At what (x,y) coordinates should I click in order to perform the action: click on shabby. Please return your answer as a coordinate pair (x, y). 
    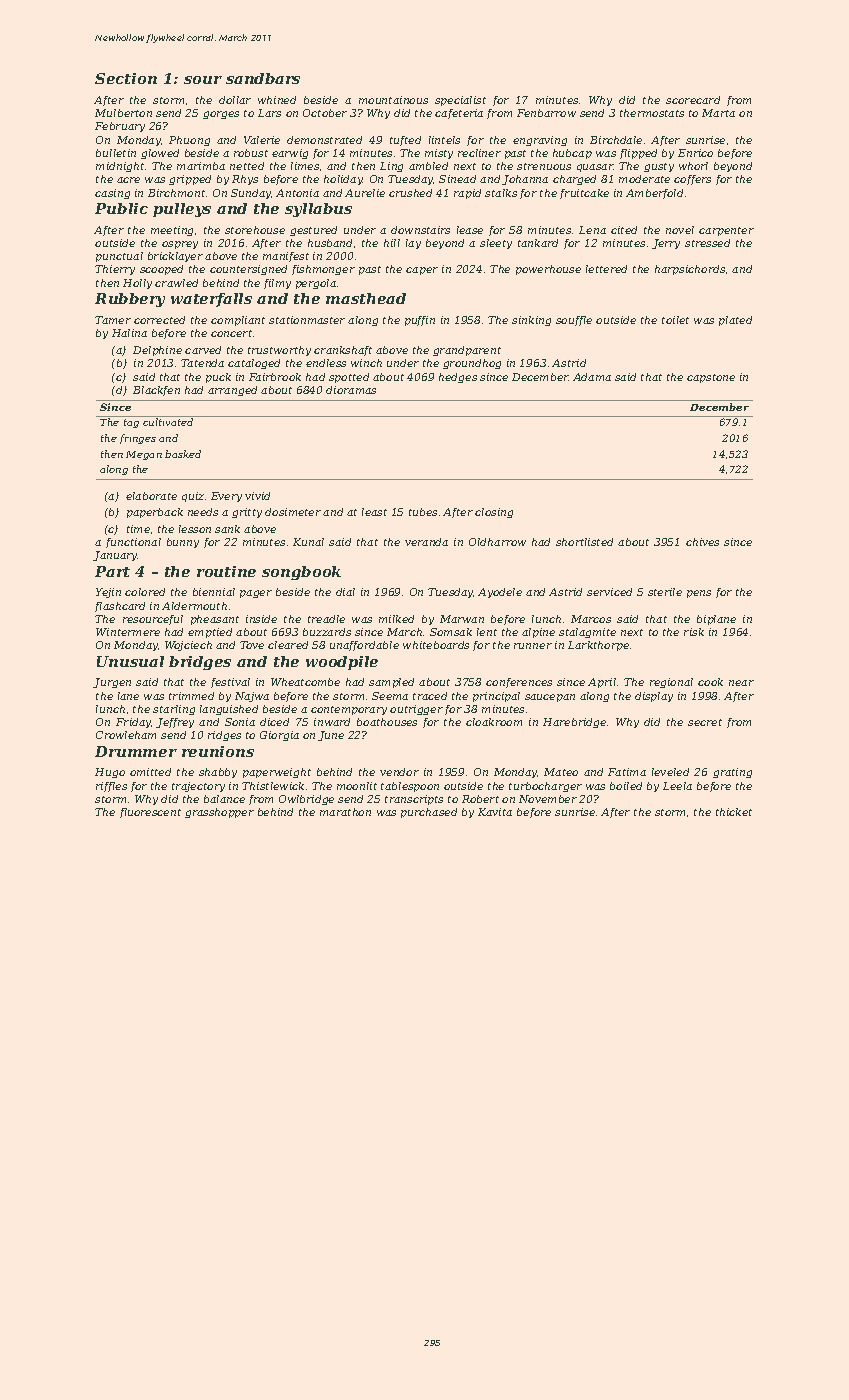
    Looking at the image, I should click on (218, 773).
